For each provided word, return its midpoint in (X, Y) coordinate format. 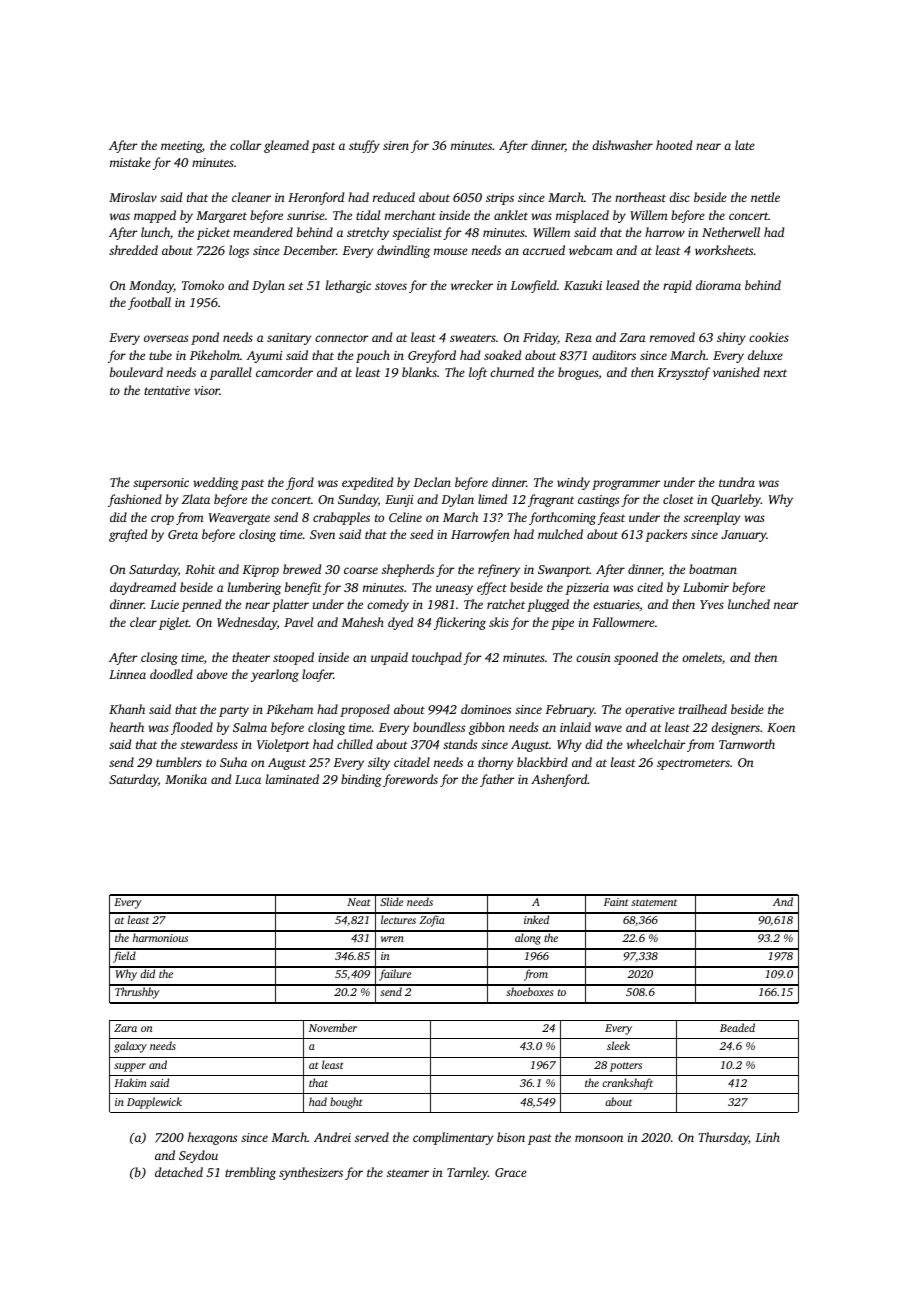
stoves (391, 286)
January (744, 536)
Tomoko (203, 285)
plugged (548, 605)
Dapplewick (154, 1103)
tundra (737, 482)
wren (392, 939)
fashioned (135, 500)
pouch (373, 356)
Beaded (737, 1027)
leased (622, 285)
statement (654, 902)
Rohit (200, 569)
